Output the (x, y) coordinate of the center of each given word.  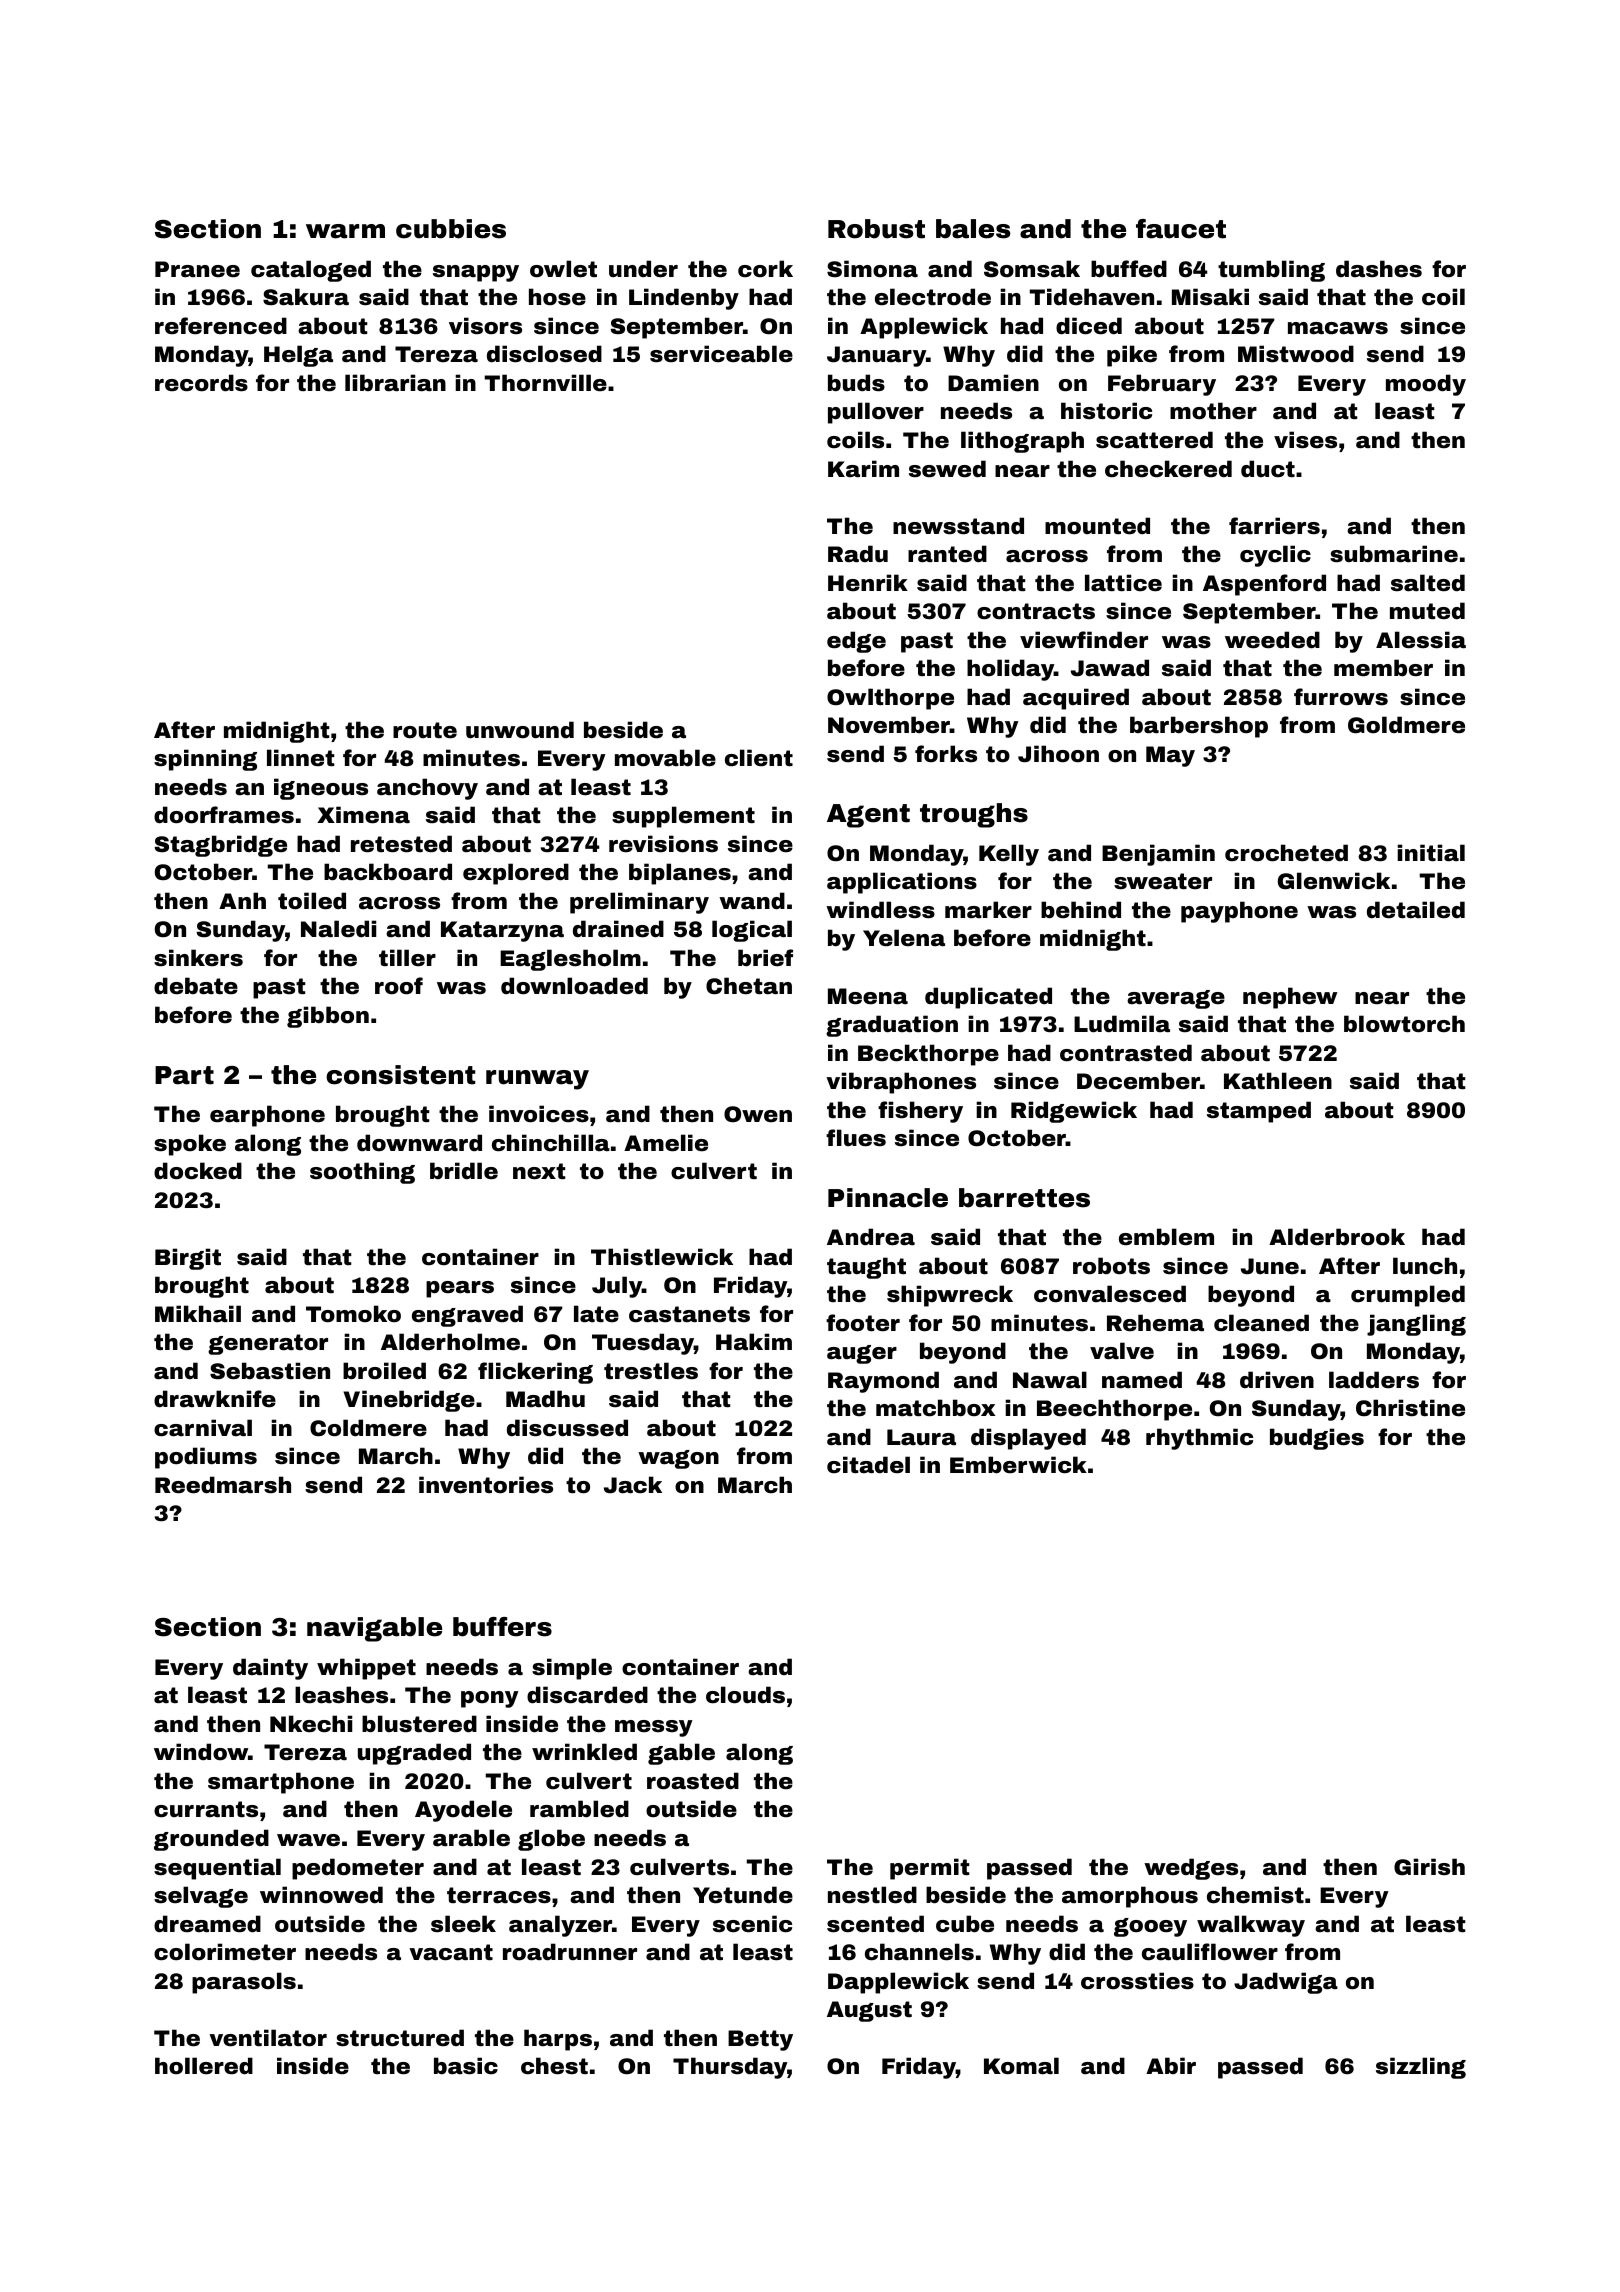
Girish (1429, 1866)
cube (965, 1923)
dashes (1379, 269)
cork (765, 268)
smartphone (281, 1783)
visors (485, 325)
